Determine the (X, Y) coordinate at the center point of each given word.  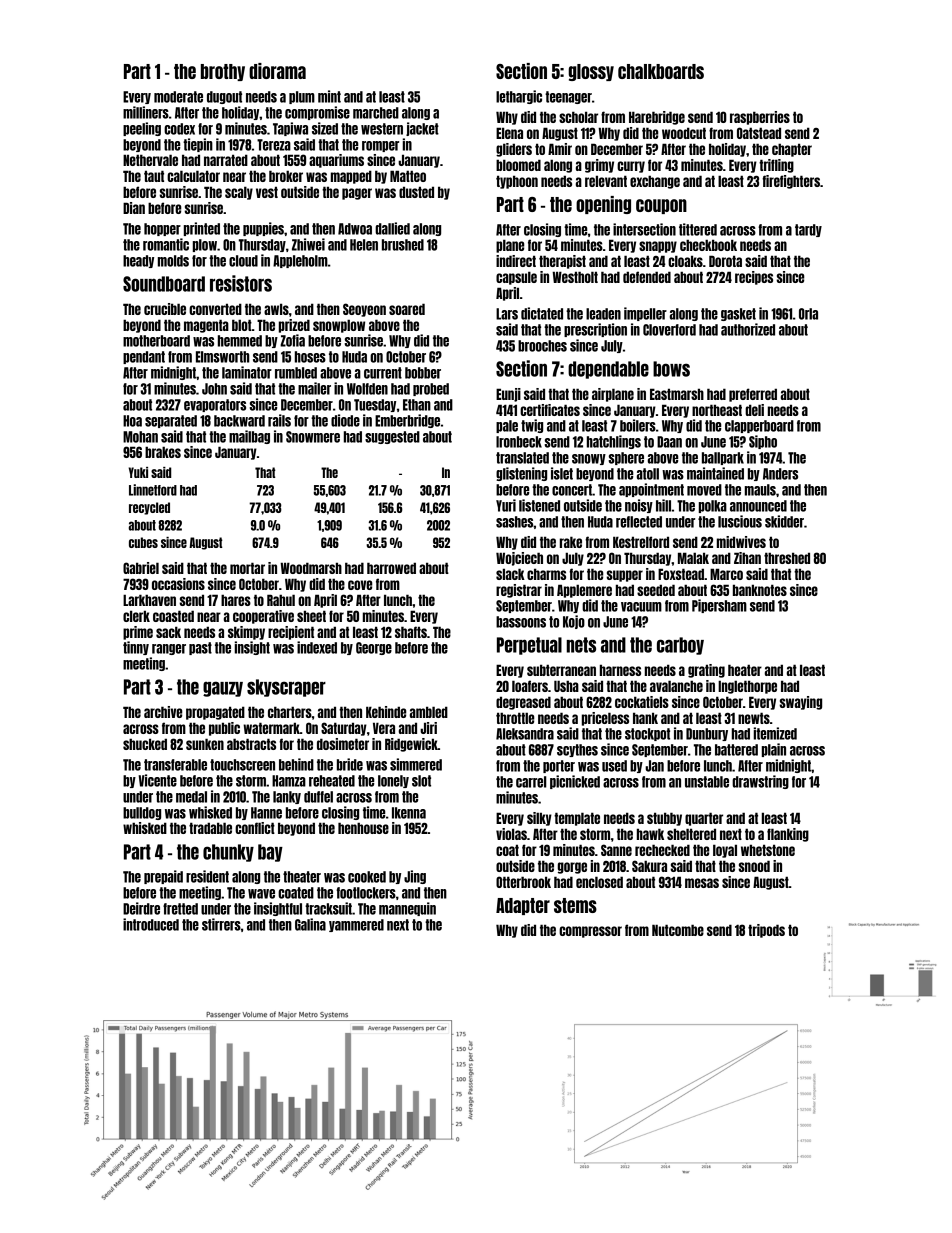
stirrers (221, 924)
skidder (784, 521)
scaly (239, 193)
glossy (591, 72)
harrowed (391, 568)
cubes (143, 542)
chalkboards (661, 71)
